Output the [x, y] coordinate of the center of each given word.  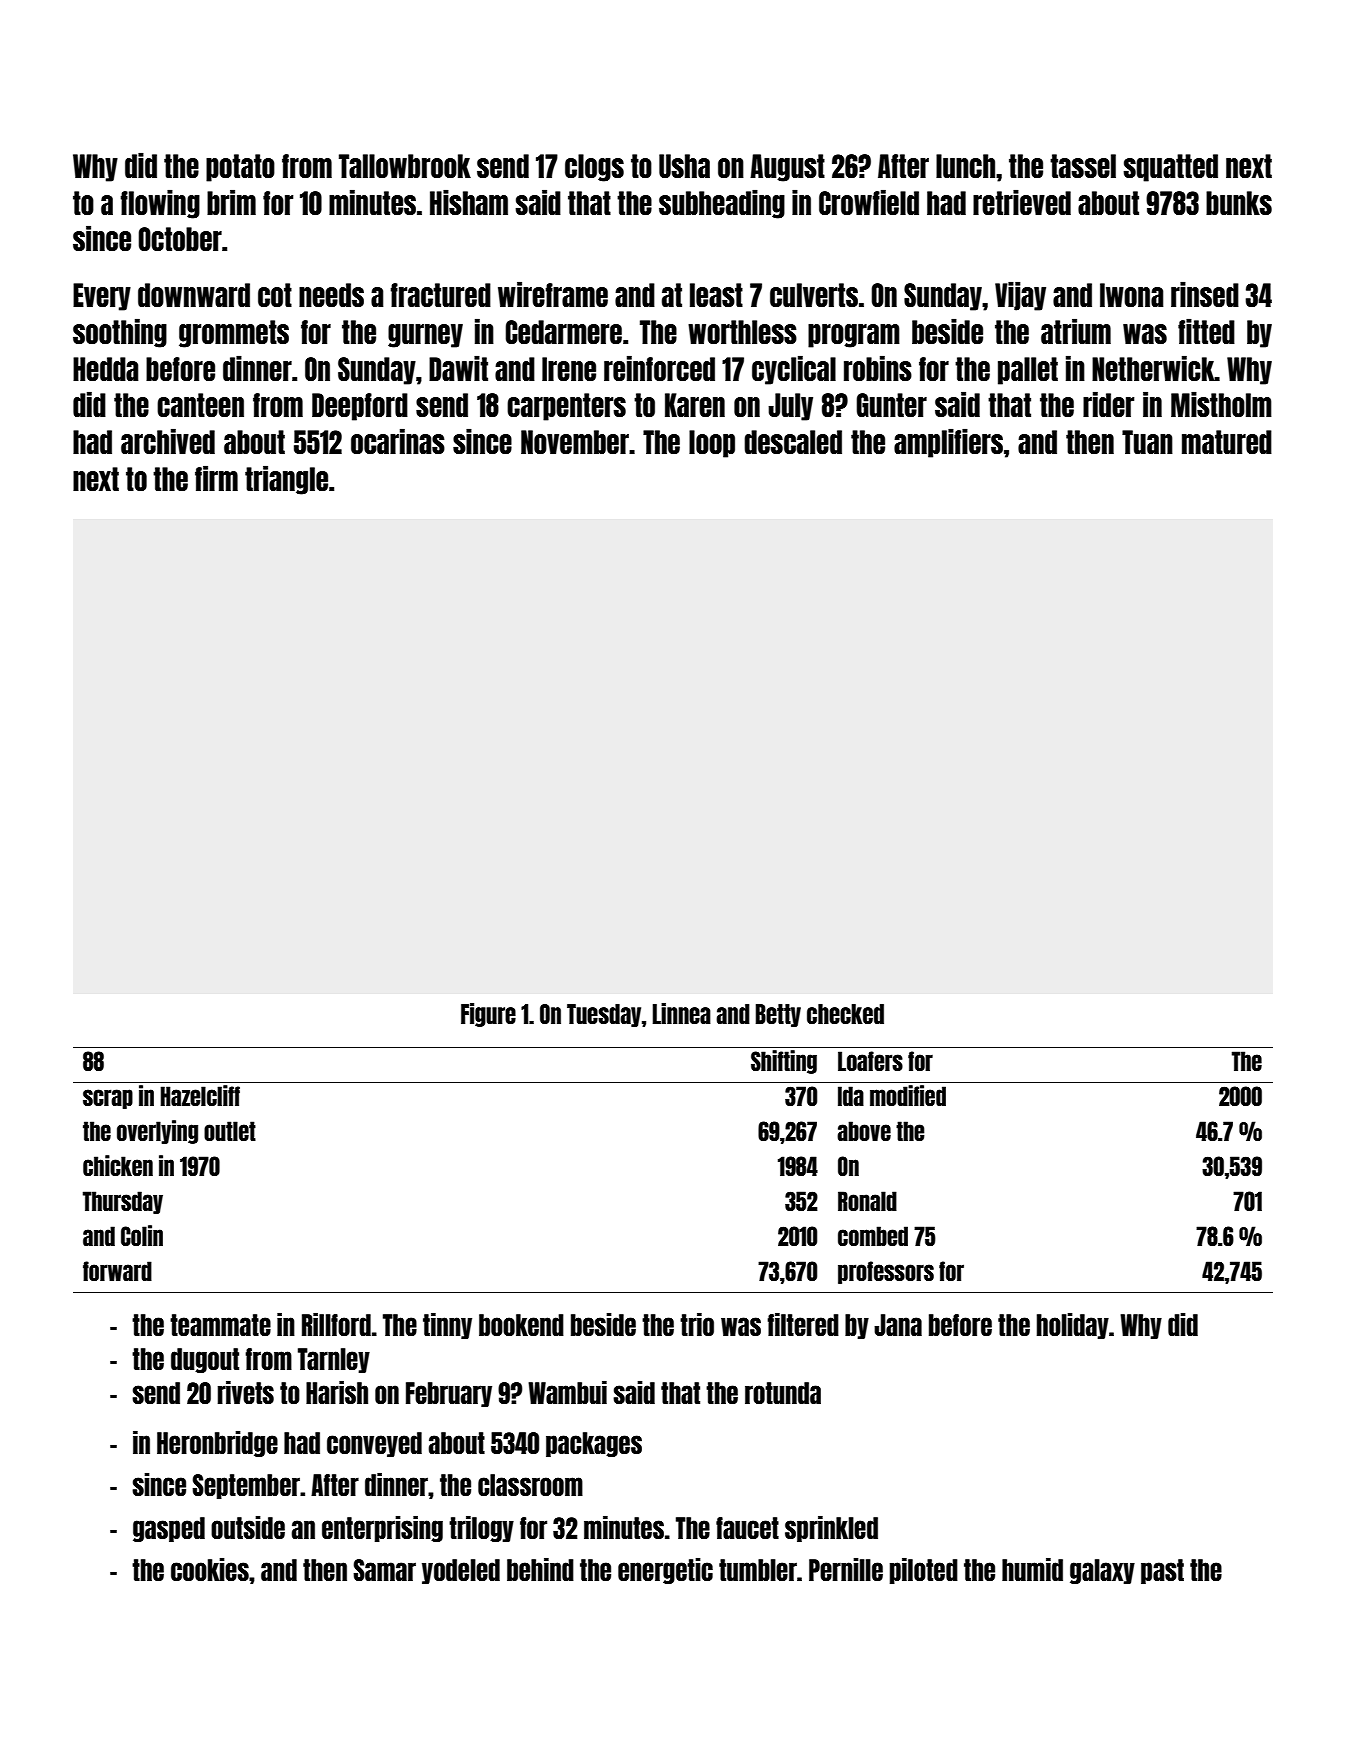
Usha [684, 166]
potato [240, 168]
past [1162, 1571]
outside [248, 1527]
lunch [965, 166]
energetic [665, 1570]
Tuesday [604, 1015]
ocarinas [398, 441]
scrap [108, 1099]
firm [216, 478]
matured [1227, 442]
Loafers [870, 1061]
